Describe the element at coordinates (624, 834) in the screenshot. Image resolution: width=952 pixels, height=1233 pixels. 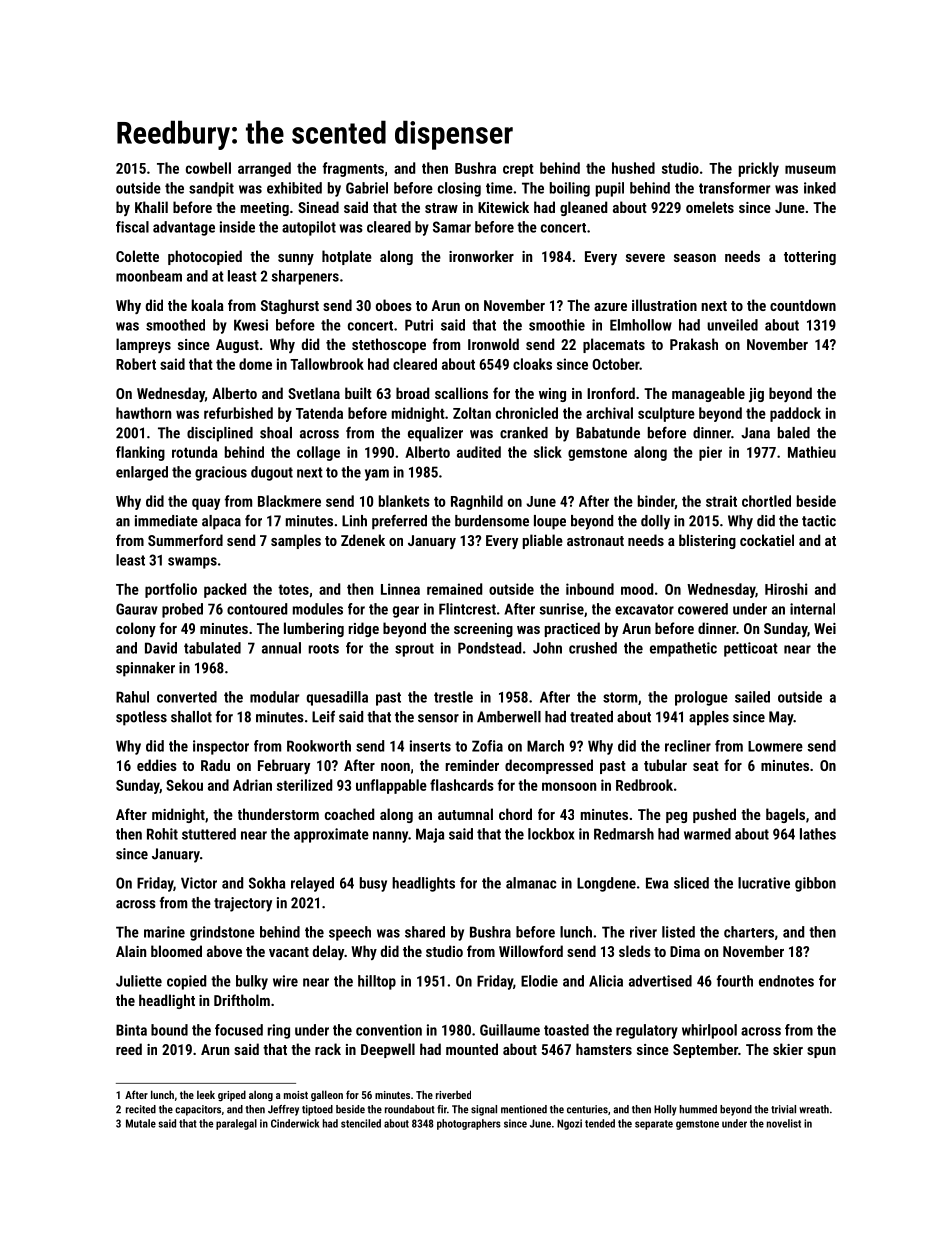
I see `Redmarsh` at that location.
